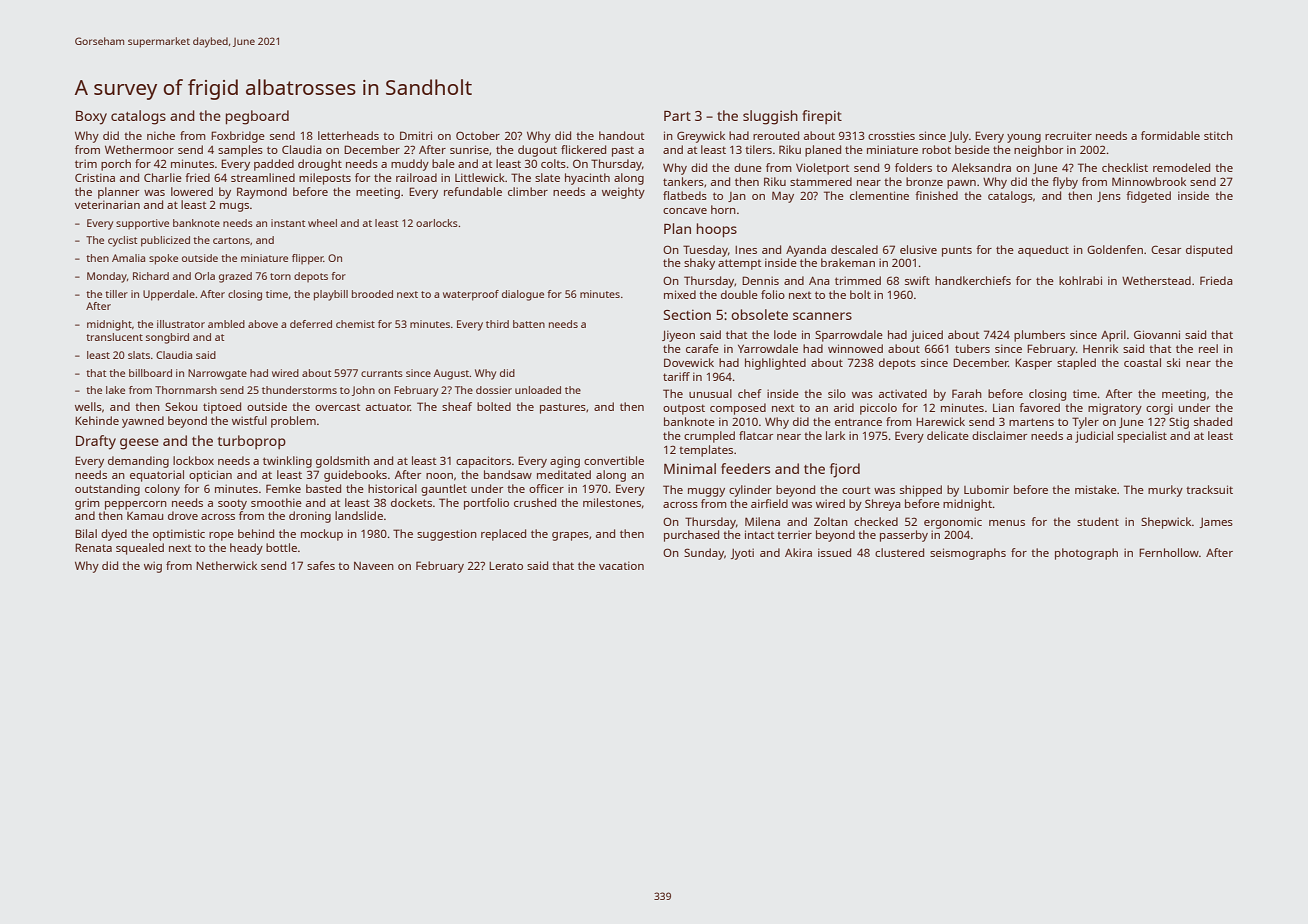 The height and width of the screenshot is (924, 1308). Describe the element at coordinates (162, 490) in the screenshot. I see `colony` at that location.
